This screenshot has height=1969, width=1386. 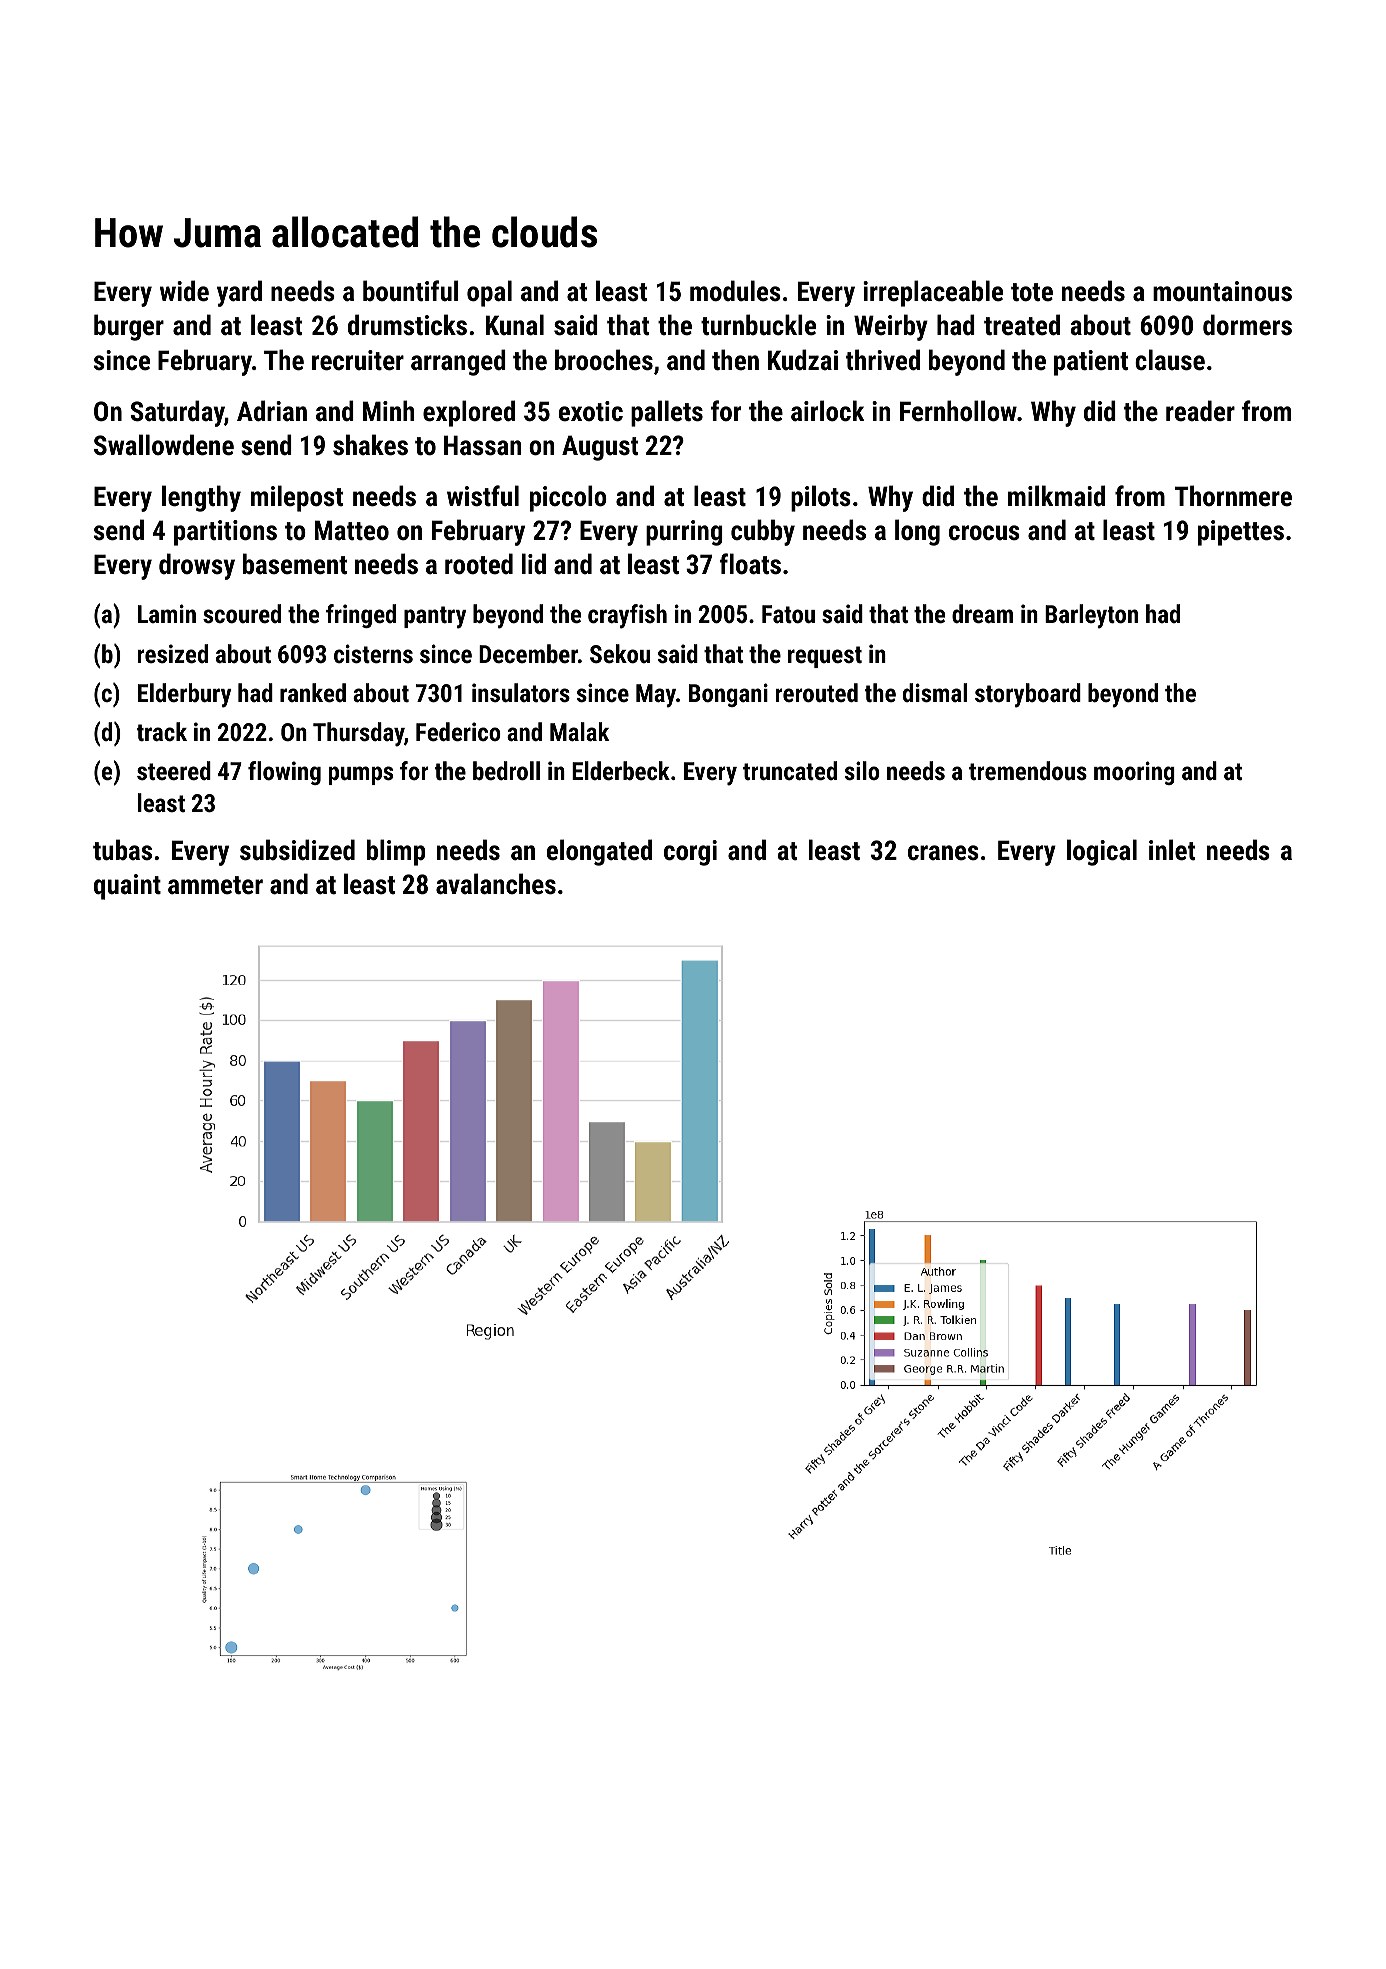 I want to click on avalanches, so click(x=496, y=884).
